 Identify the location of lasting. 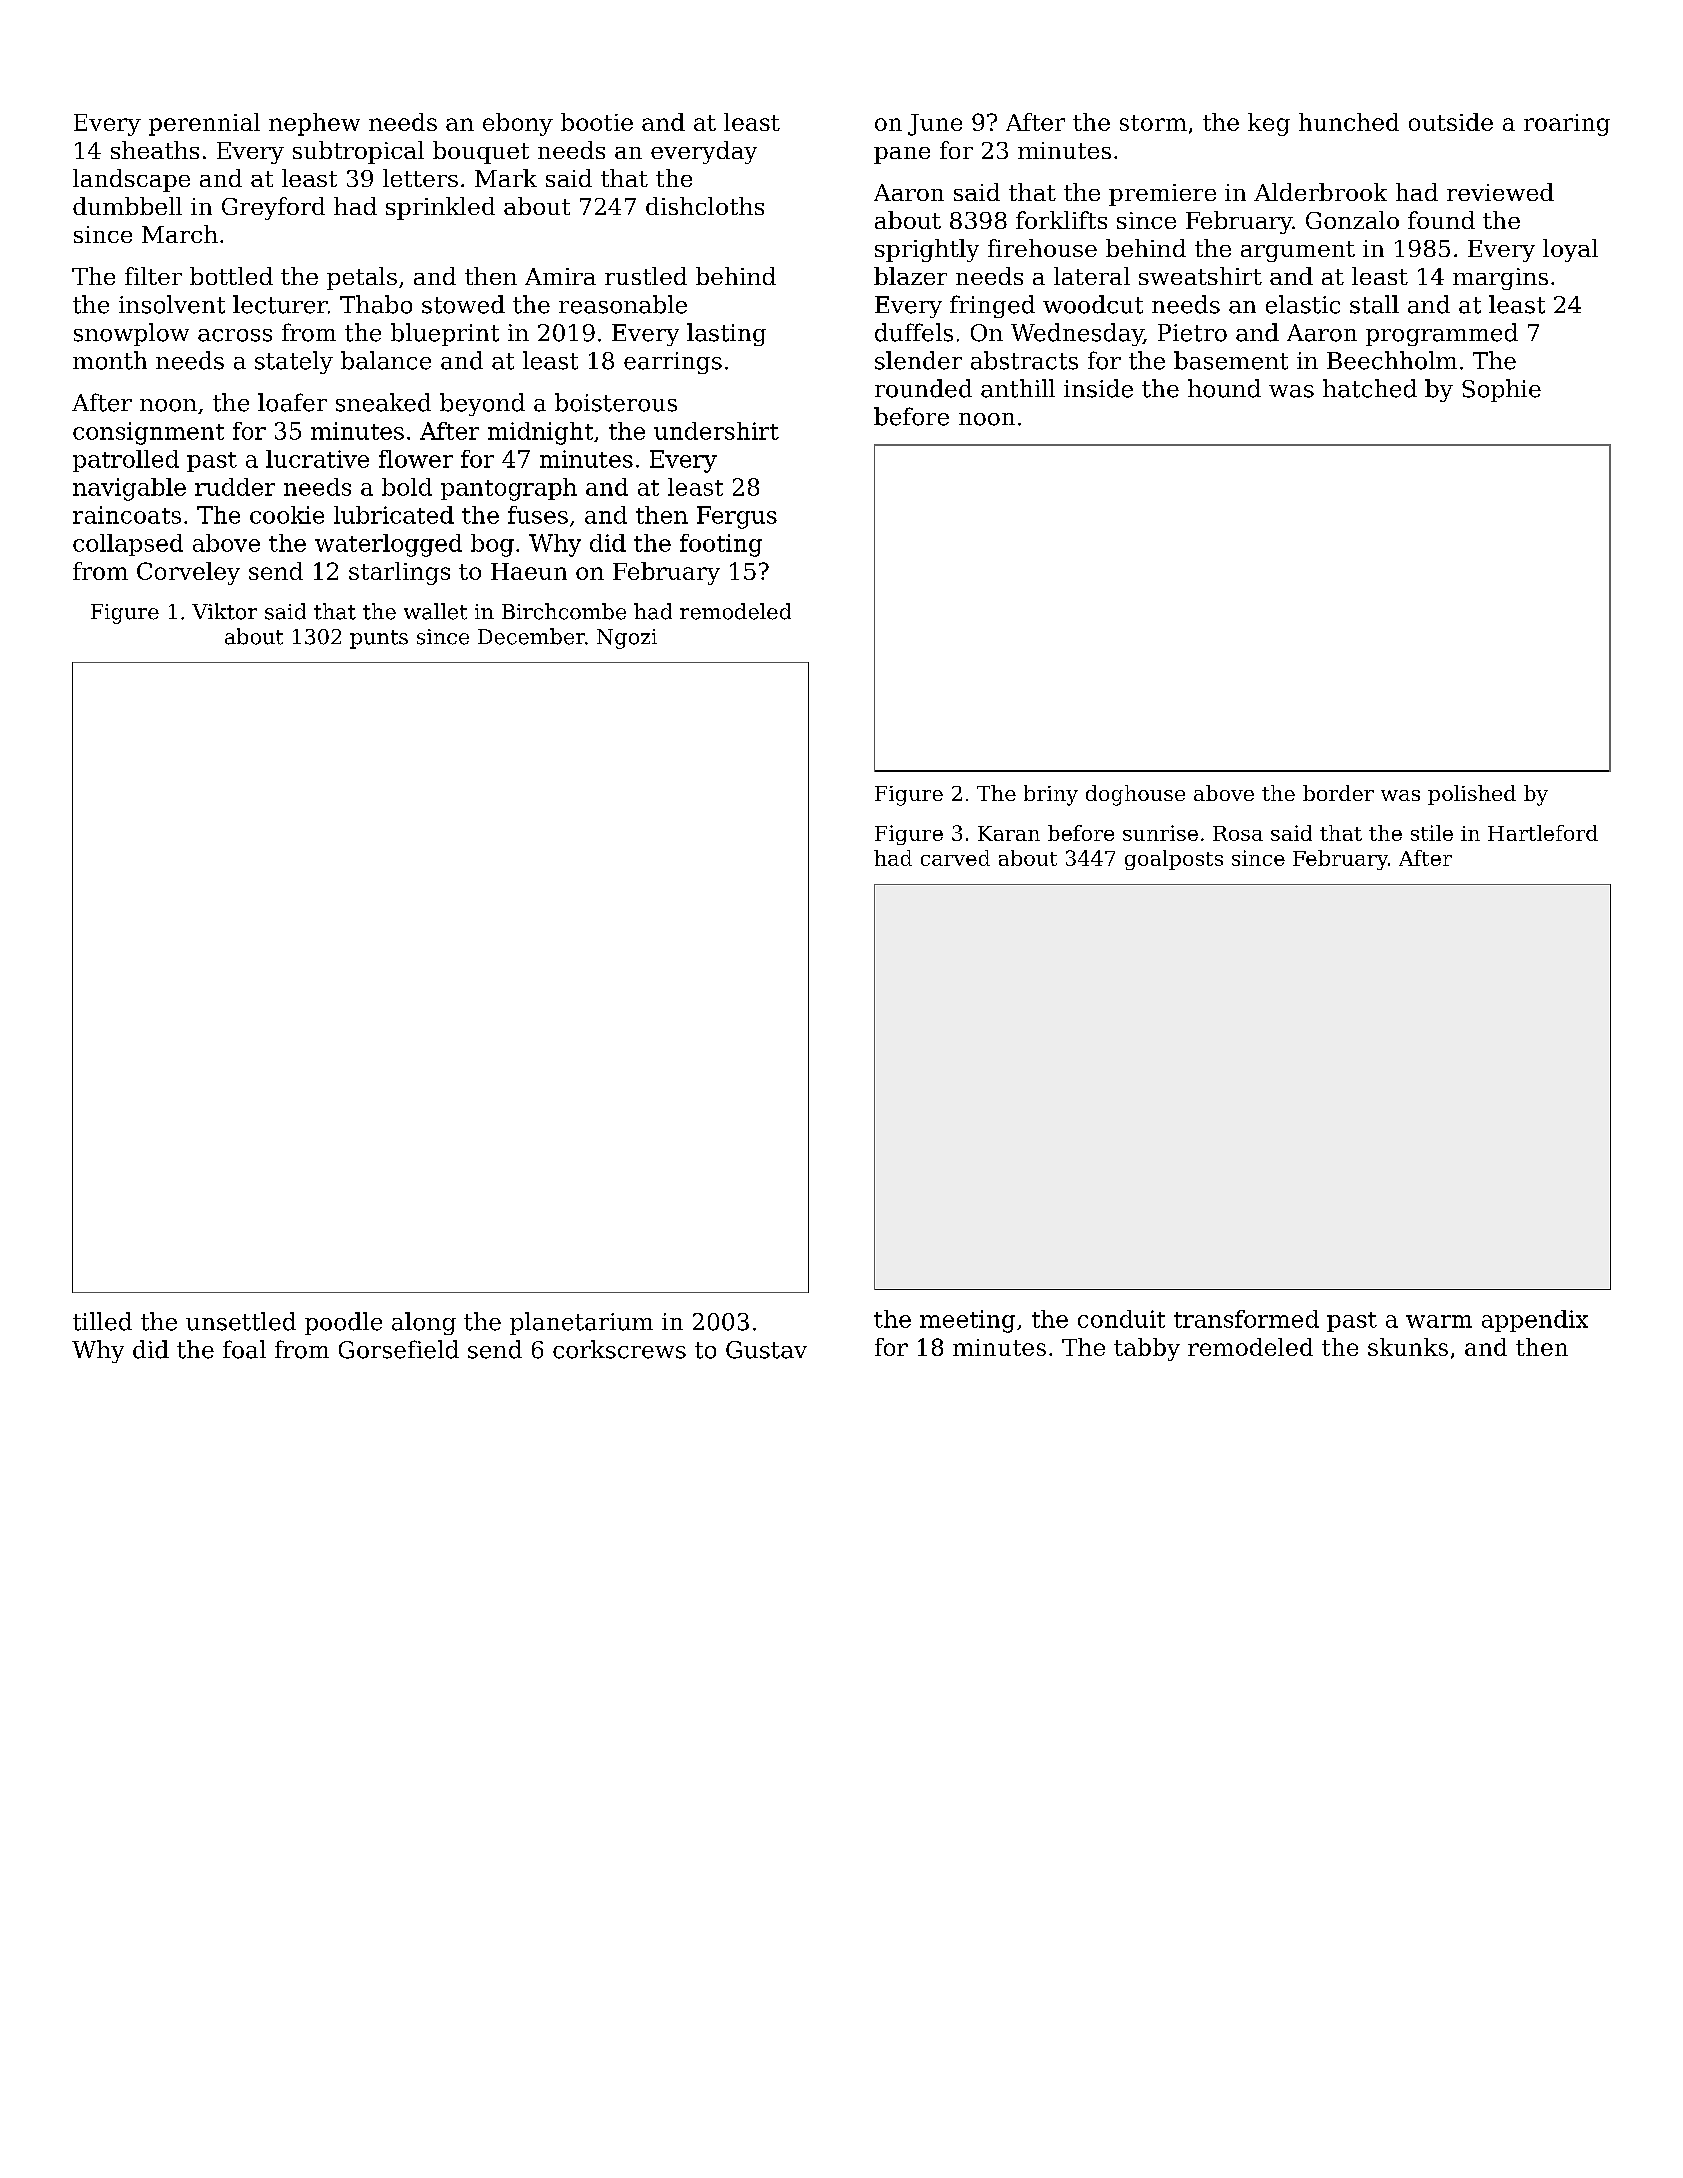
(726, 334).
